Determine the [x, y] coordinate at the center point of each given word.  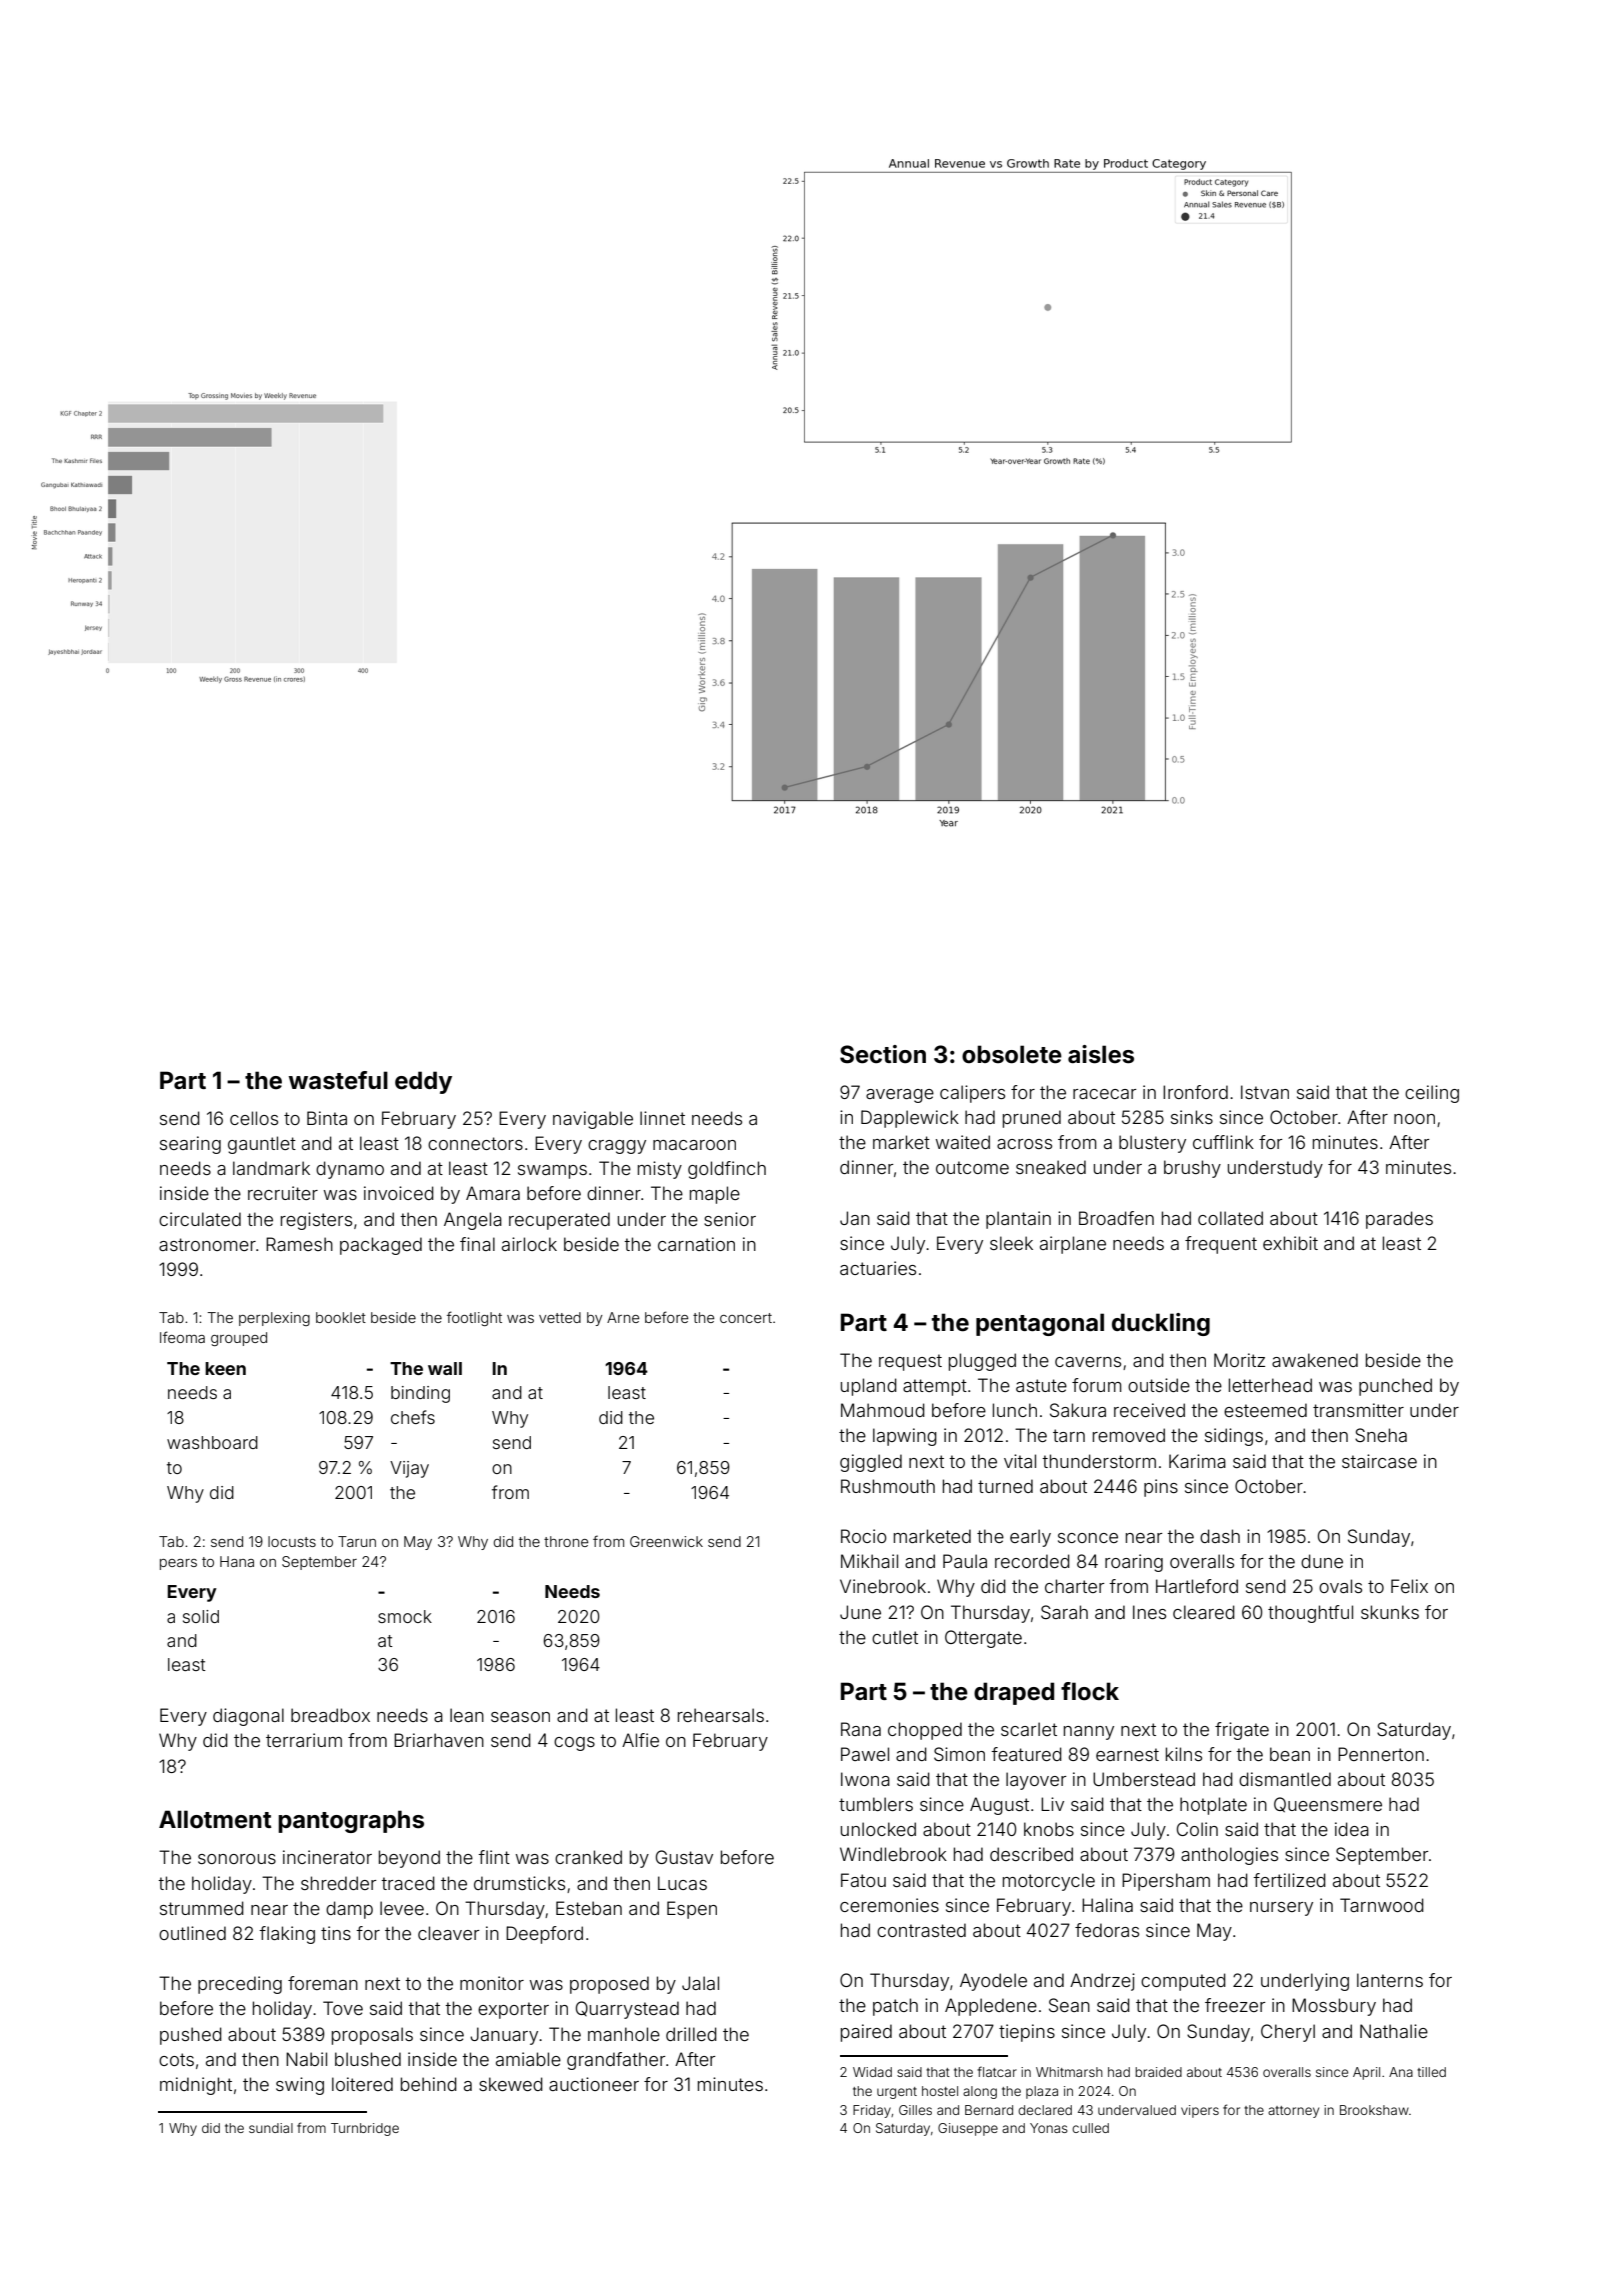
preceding [240, 1985]
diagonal [248, 1717]
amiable [528, 2059]
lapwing [905, 1437]
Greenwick [666, 1541]
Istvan [1265, 1092]
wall [445, 1368]
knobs [1049, 1829]
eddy [423, 1082]
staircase [1379, 1461]
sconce [1088, 1538]
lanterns [1390, 1980]
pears [178, 1564]
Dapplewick [910, 1119]
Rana [861, 1729]
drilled [691, 2034]
